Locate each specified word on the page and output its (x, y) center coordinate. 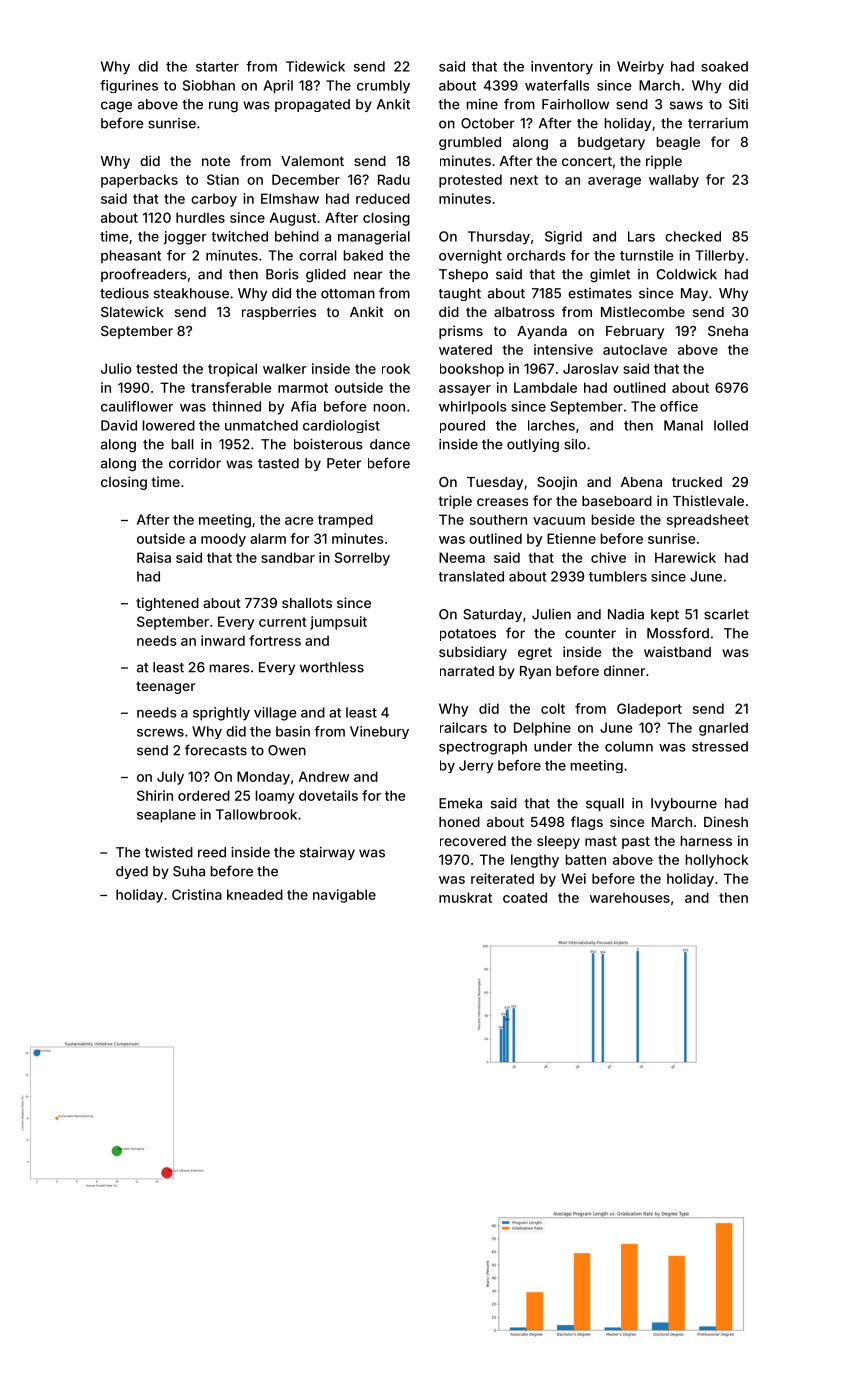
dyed (132, 872)
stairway (327, 853)
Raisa (154, 557)
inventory (562, 68)
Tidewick (315, 66)
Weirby (640, 68)
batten (585, 859)
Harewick (685, 557)
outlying (533, 445)
